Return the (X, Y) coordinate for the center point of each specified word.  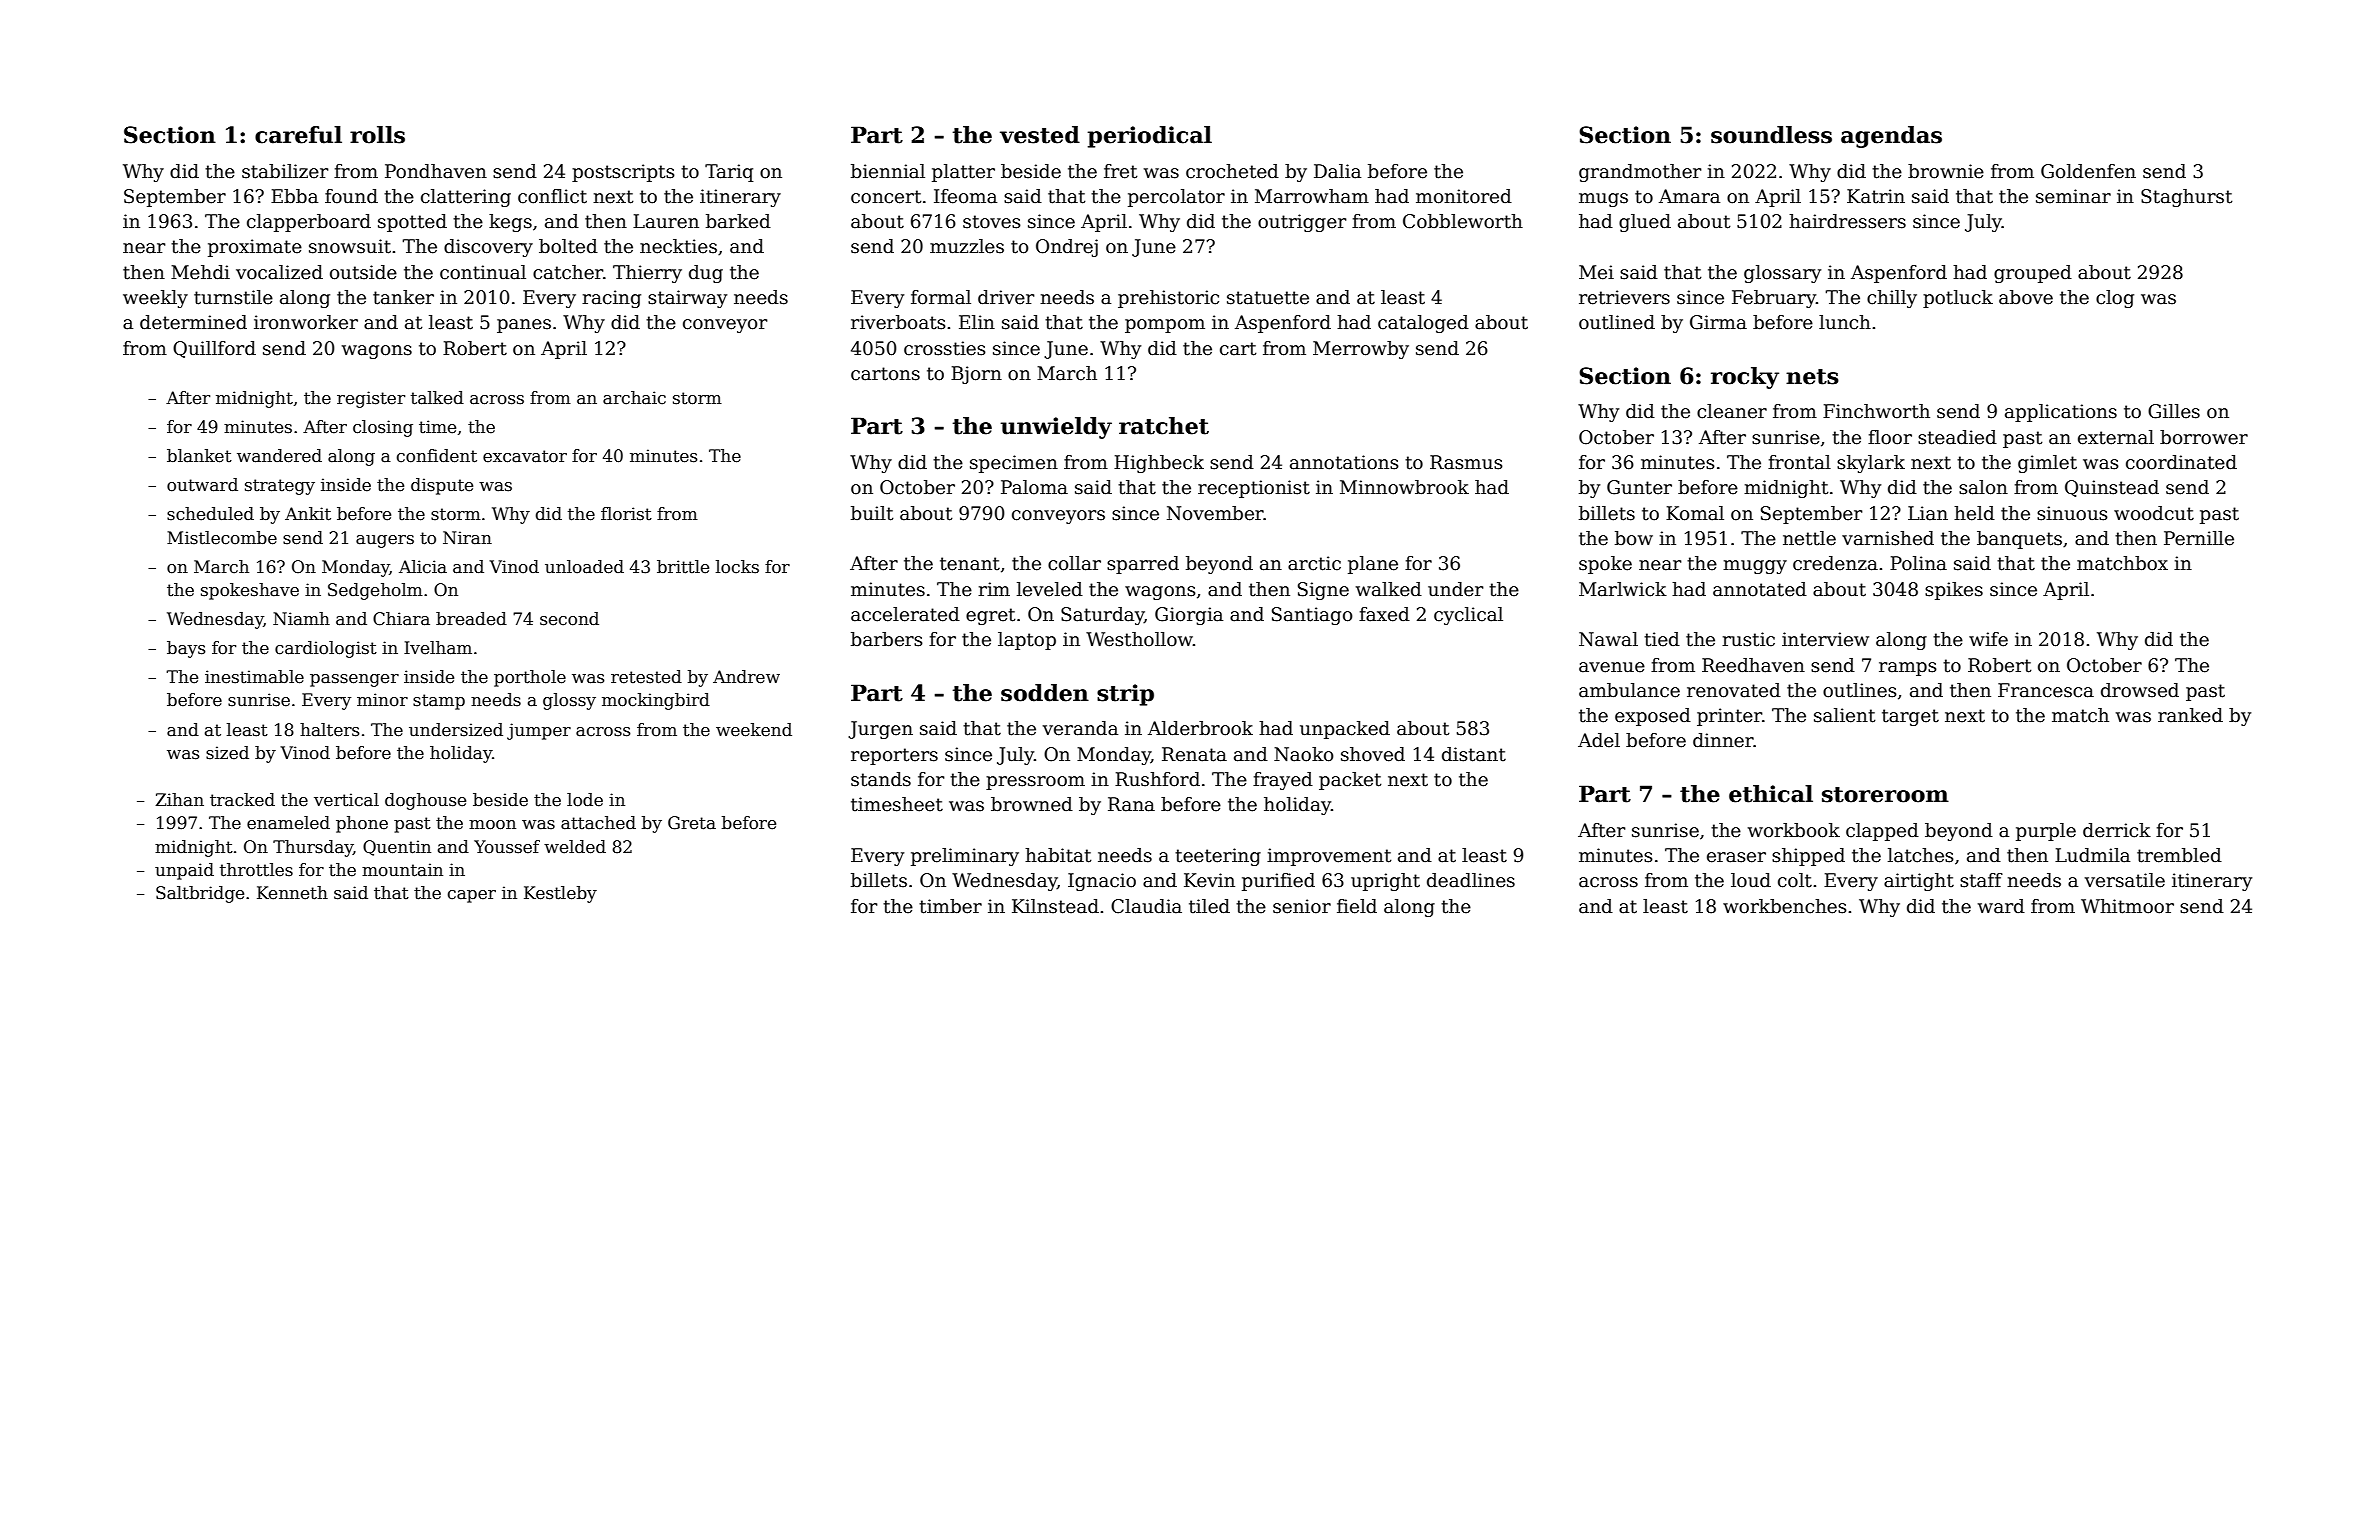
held (1974, 513)
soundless (1771, 135)
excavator (525, 456)
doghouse (425, 801)
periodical (1150, 137)
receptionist (1254, 489)
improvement (1329, 857)
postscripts (623, 173)
